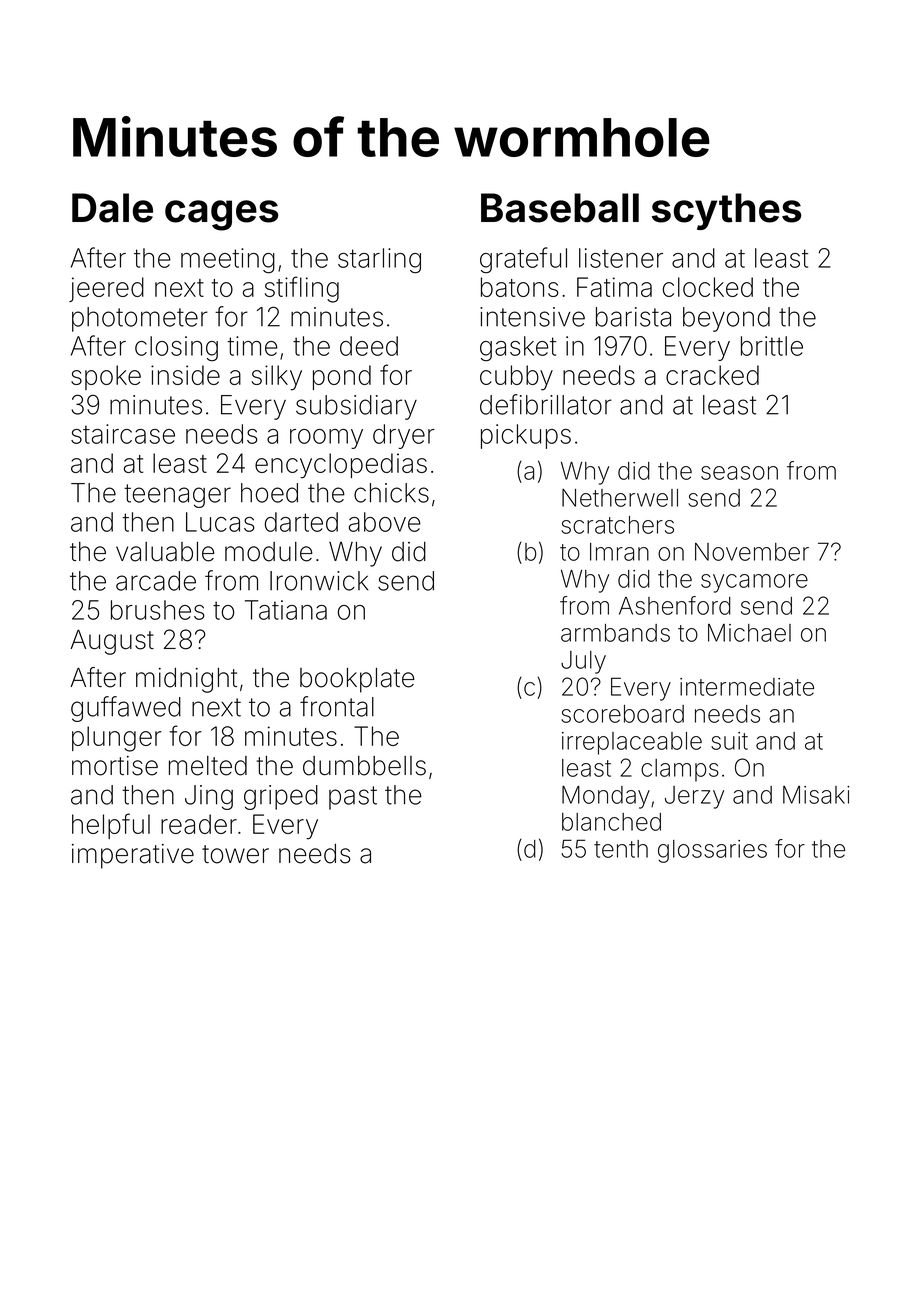 The width and height of the image is (924, 1311). Describe the element at coordinates (357, 680) in the image. I see `bookplate` at that location.
